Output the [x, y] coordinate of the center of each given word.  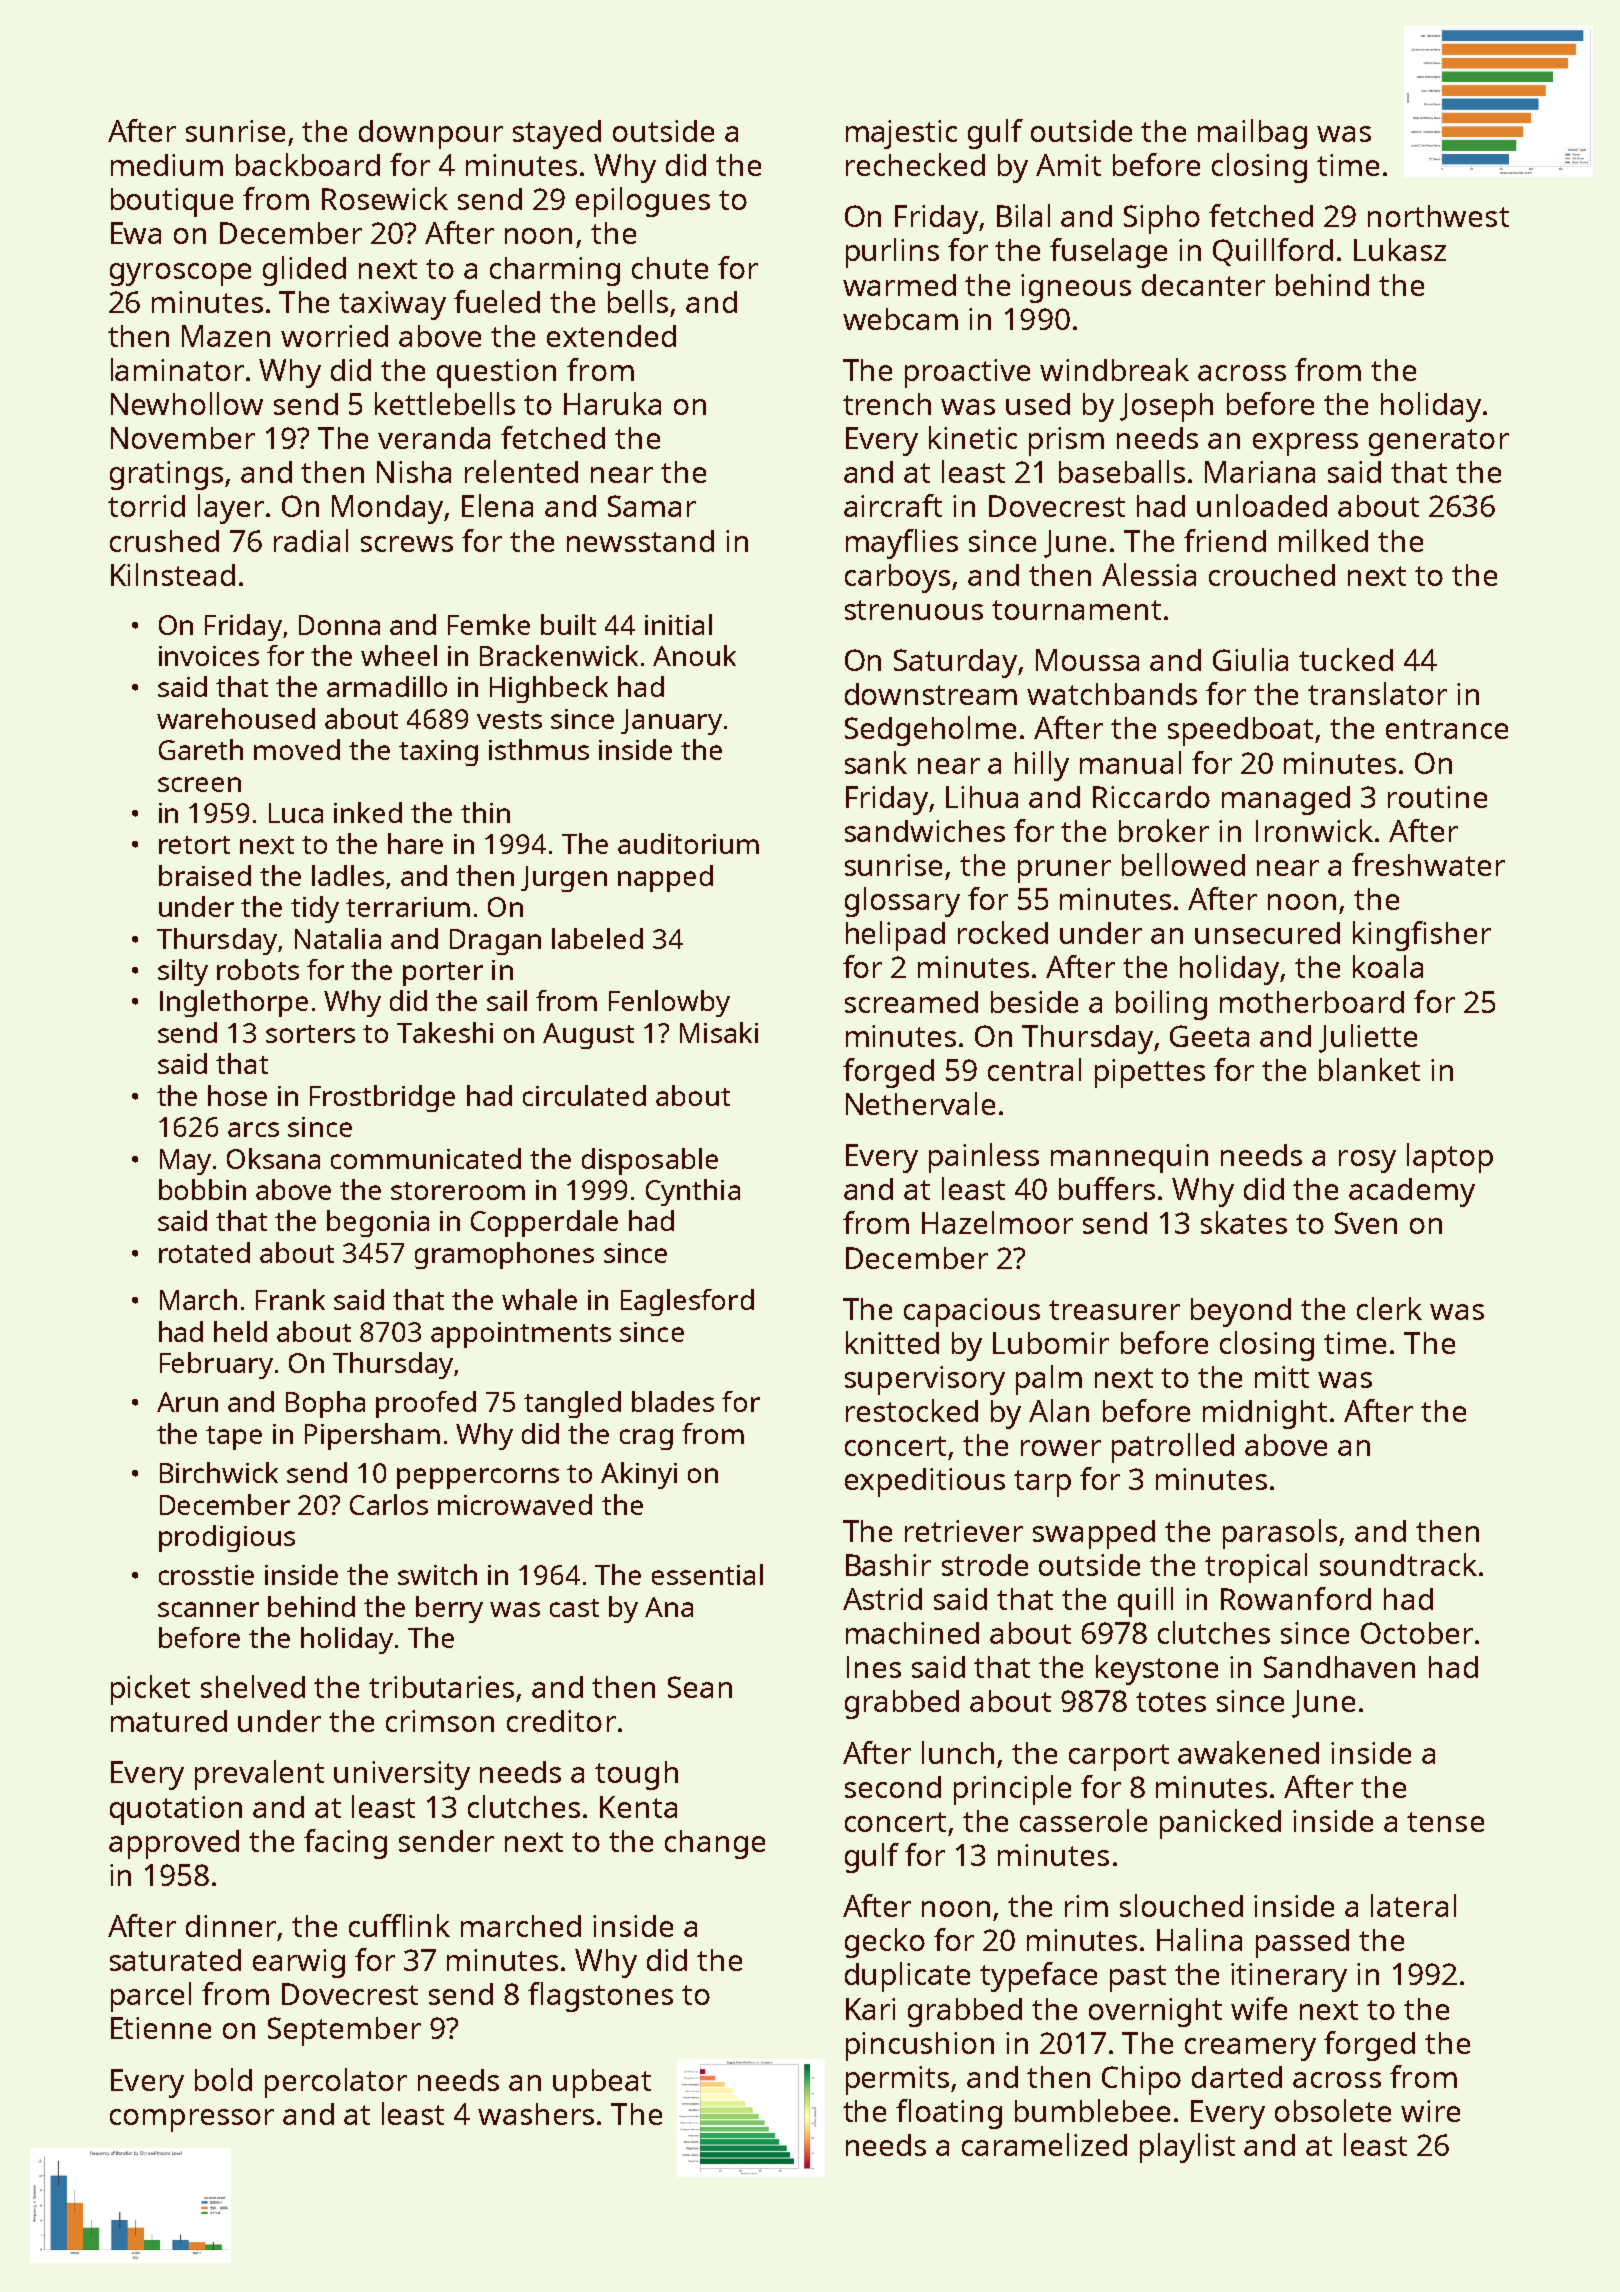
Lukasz [1400, 249]
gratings [166, 475]
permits [897, 2080]
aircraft [893, 505]
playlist [1187, 2148]
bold [223, 2079]
